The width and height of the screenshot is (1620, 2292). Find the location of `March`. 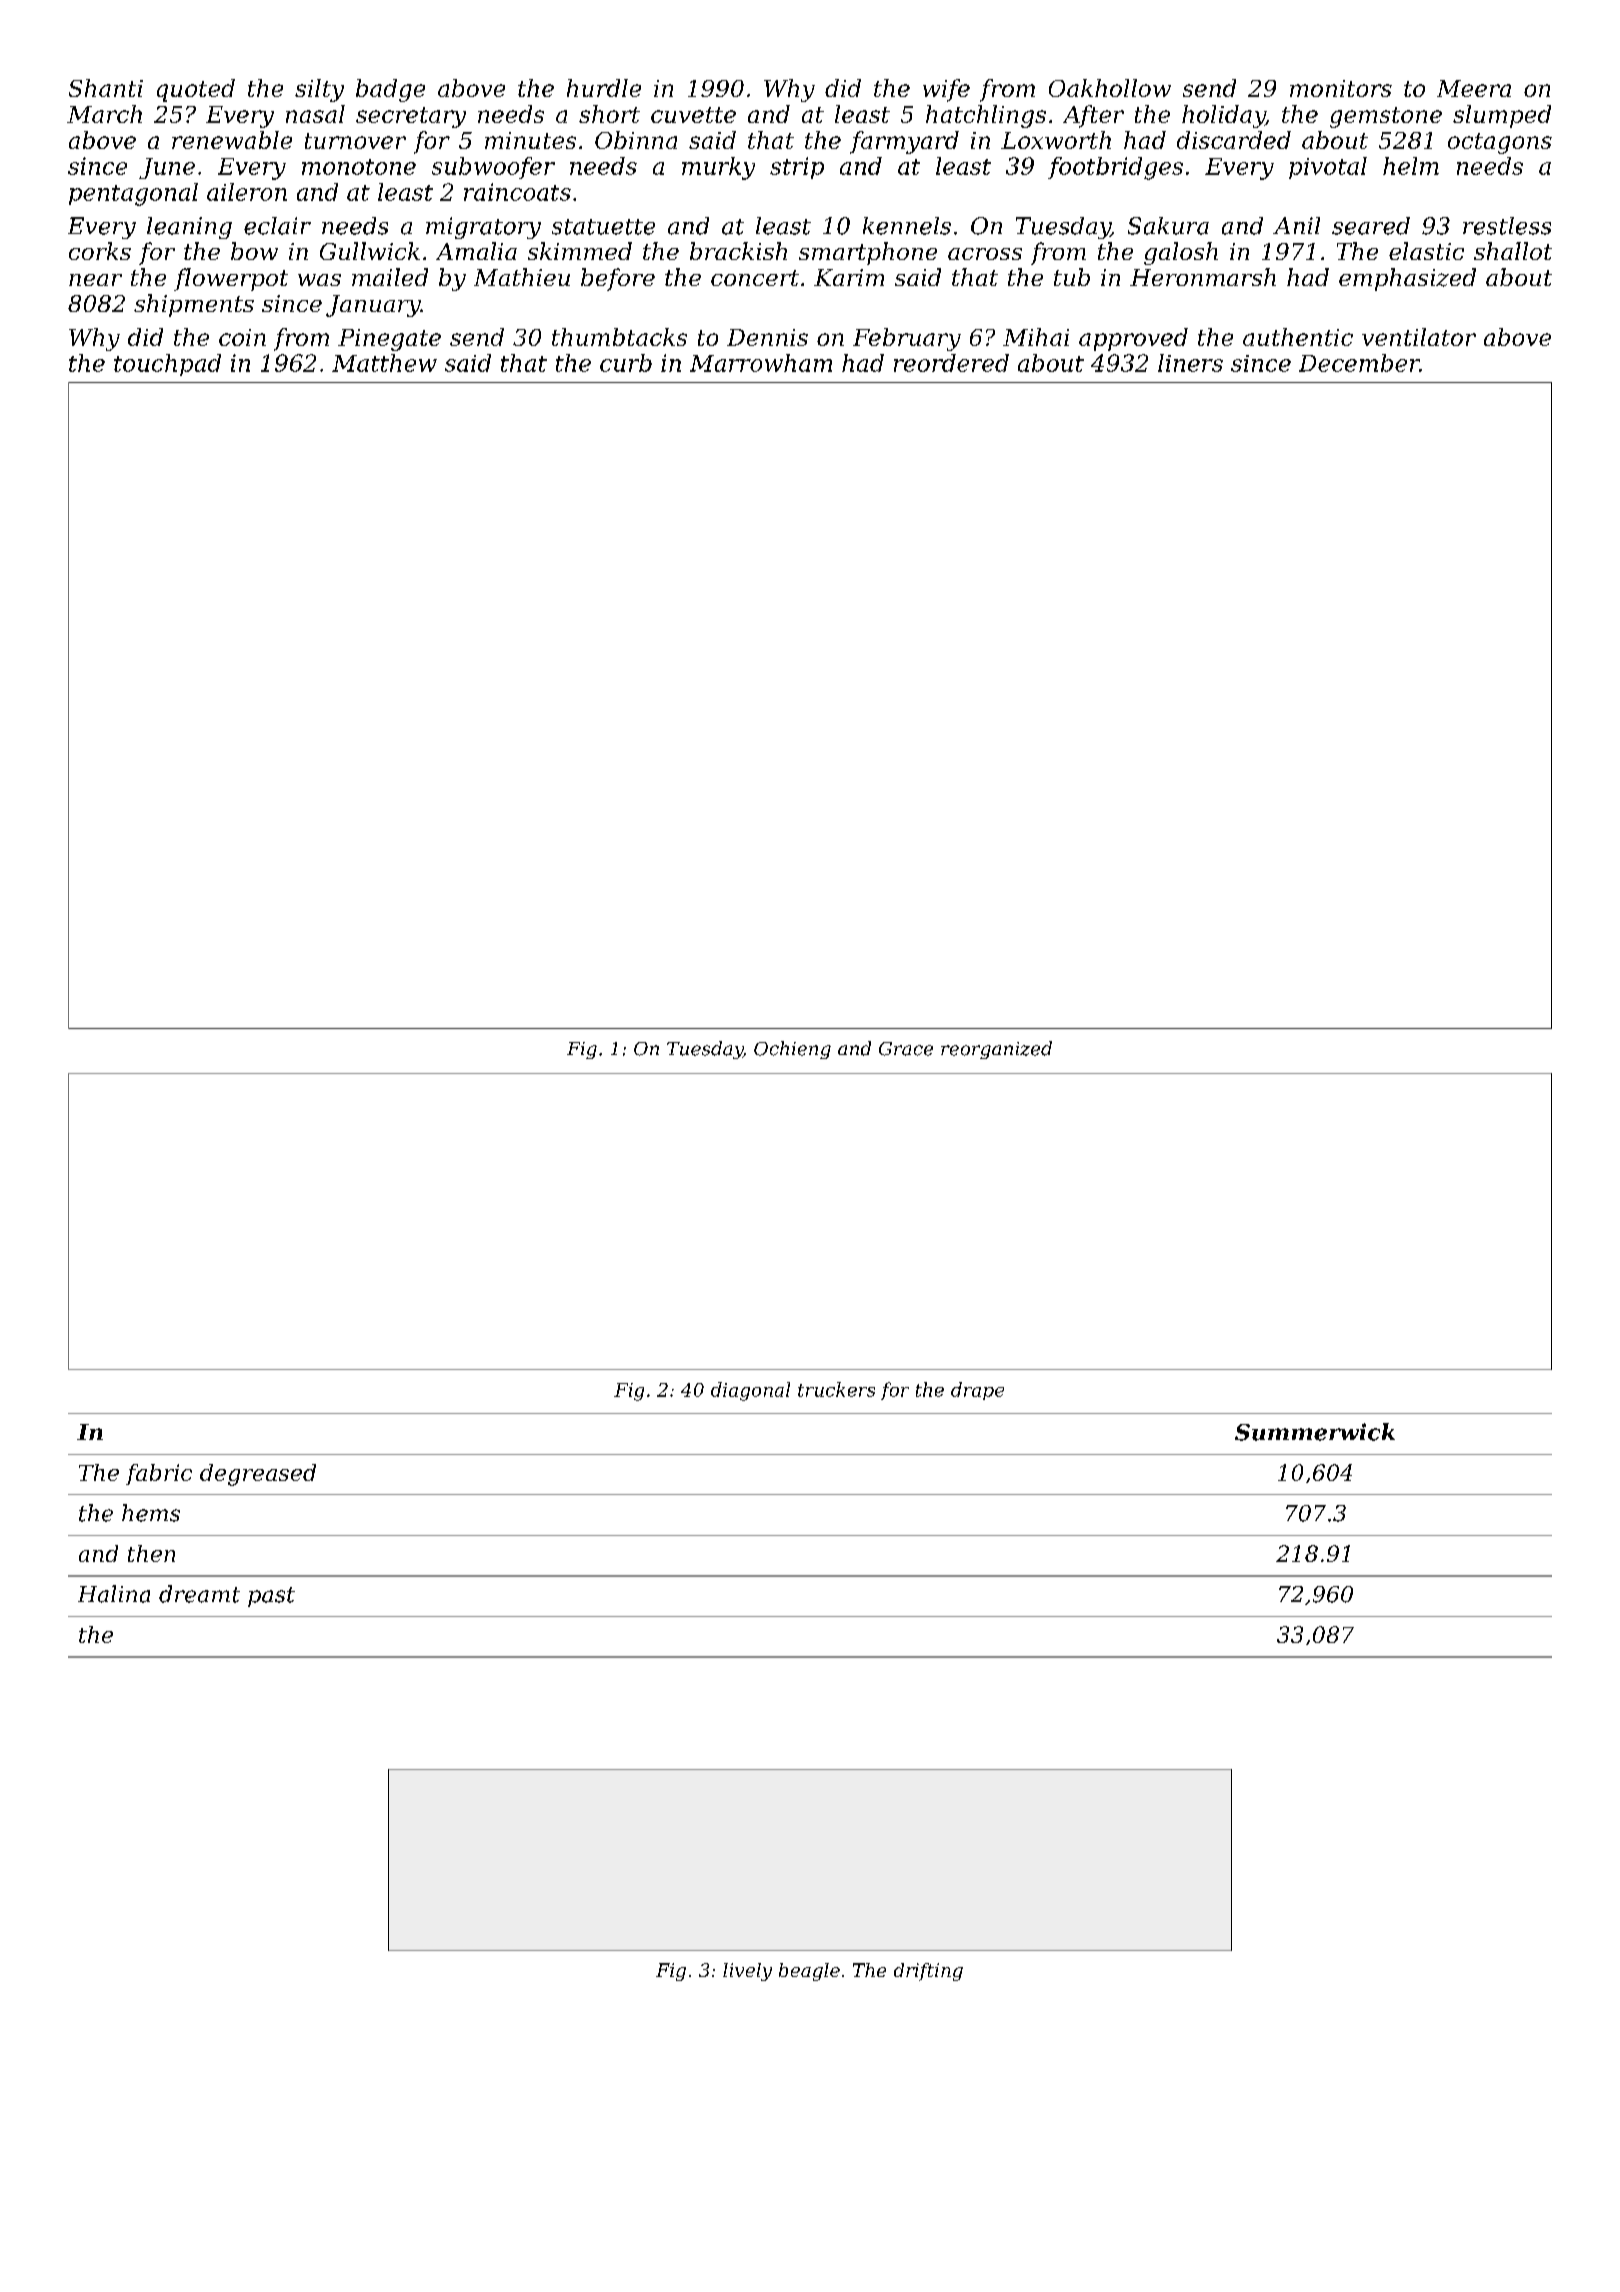

March is located at coordinates (104, 114).
